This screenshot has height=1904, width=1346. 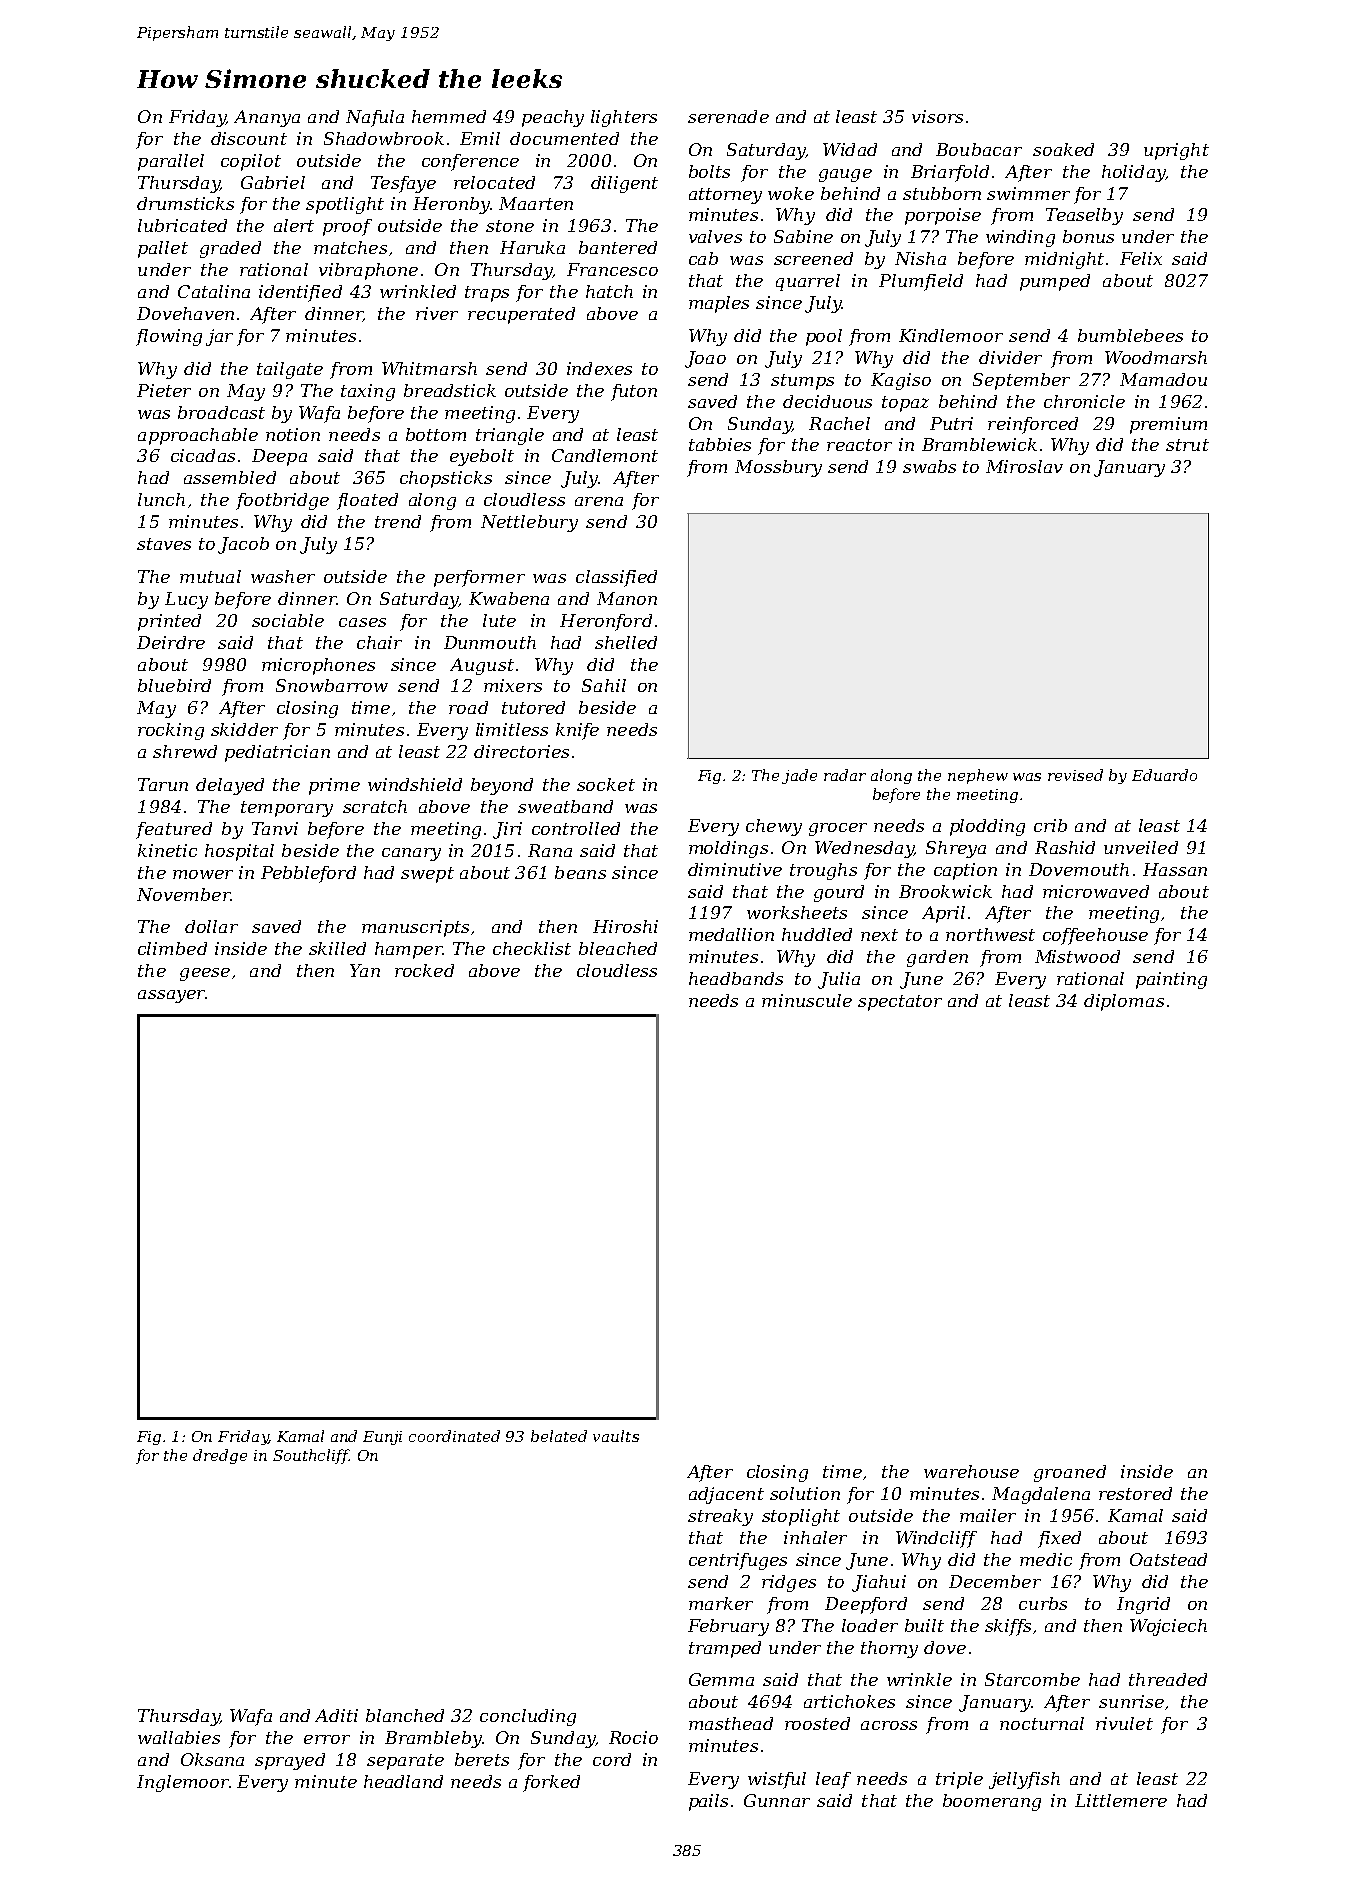 What do you see at coordinates (937, 116) in the screenshot?
I see `visors` at bounding box center [937, 116].
